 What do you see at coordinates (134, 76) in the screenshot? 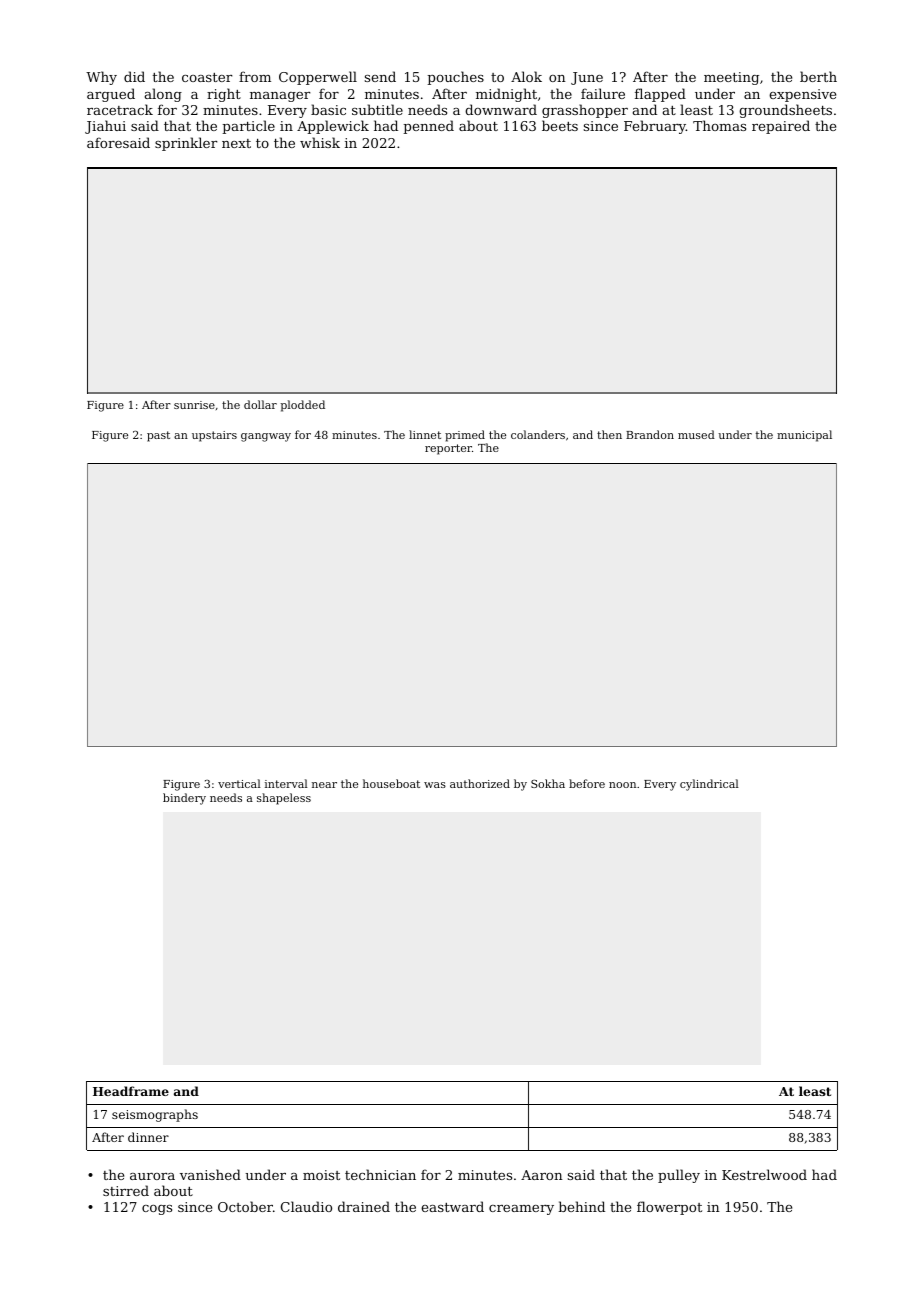
I see `did` at bounding box center [134, 76].
